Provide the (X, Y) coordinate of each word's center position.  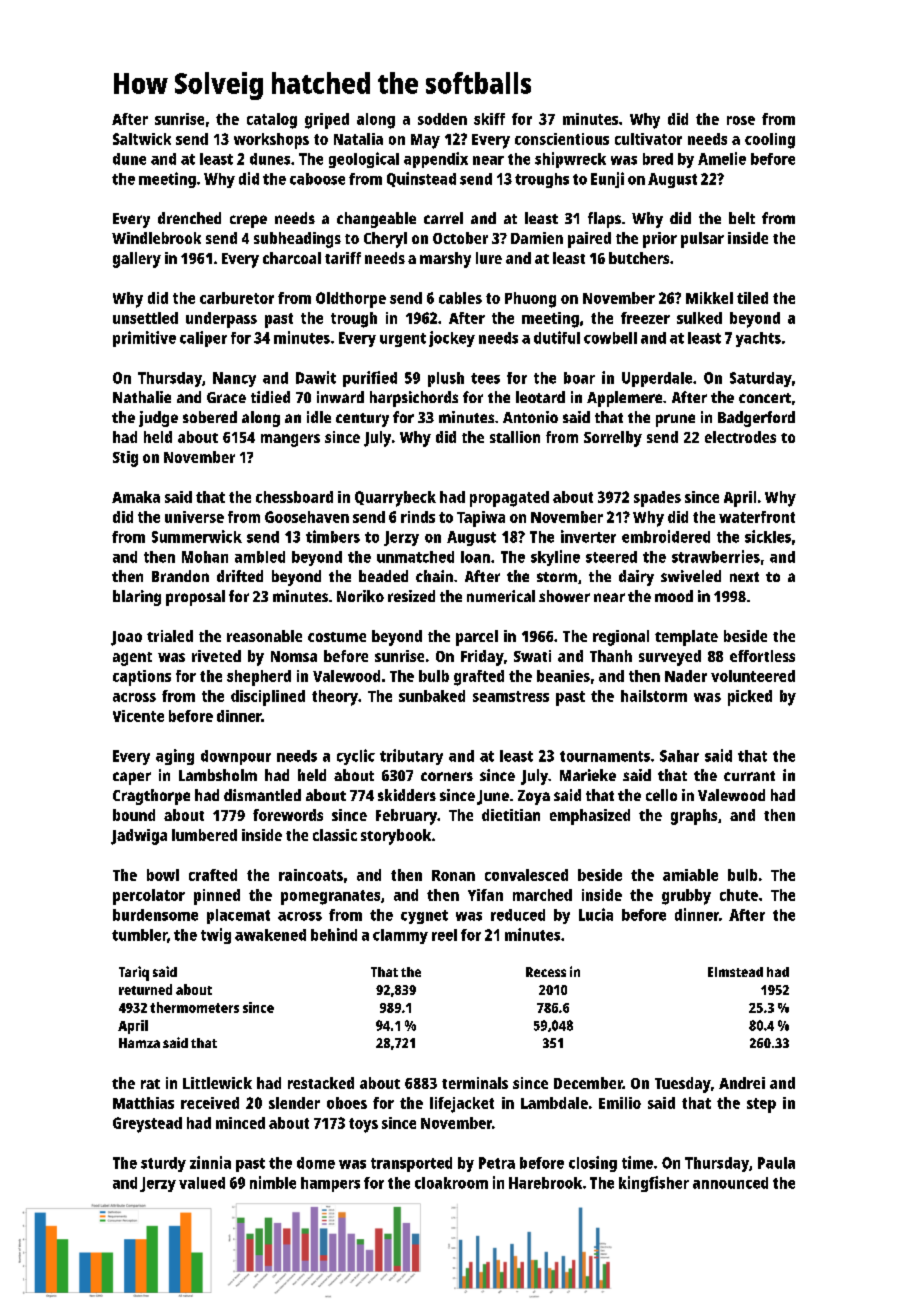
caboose (317, 179)
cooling (770, 141)
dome (316, 1163)
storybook (396, 837)
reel (444, 935)
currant (749, 776)
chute (739, 895)
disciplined (268, 698)
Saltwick (142, 139)
